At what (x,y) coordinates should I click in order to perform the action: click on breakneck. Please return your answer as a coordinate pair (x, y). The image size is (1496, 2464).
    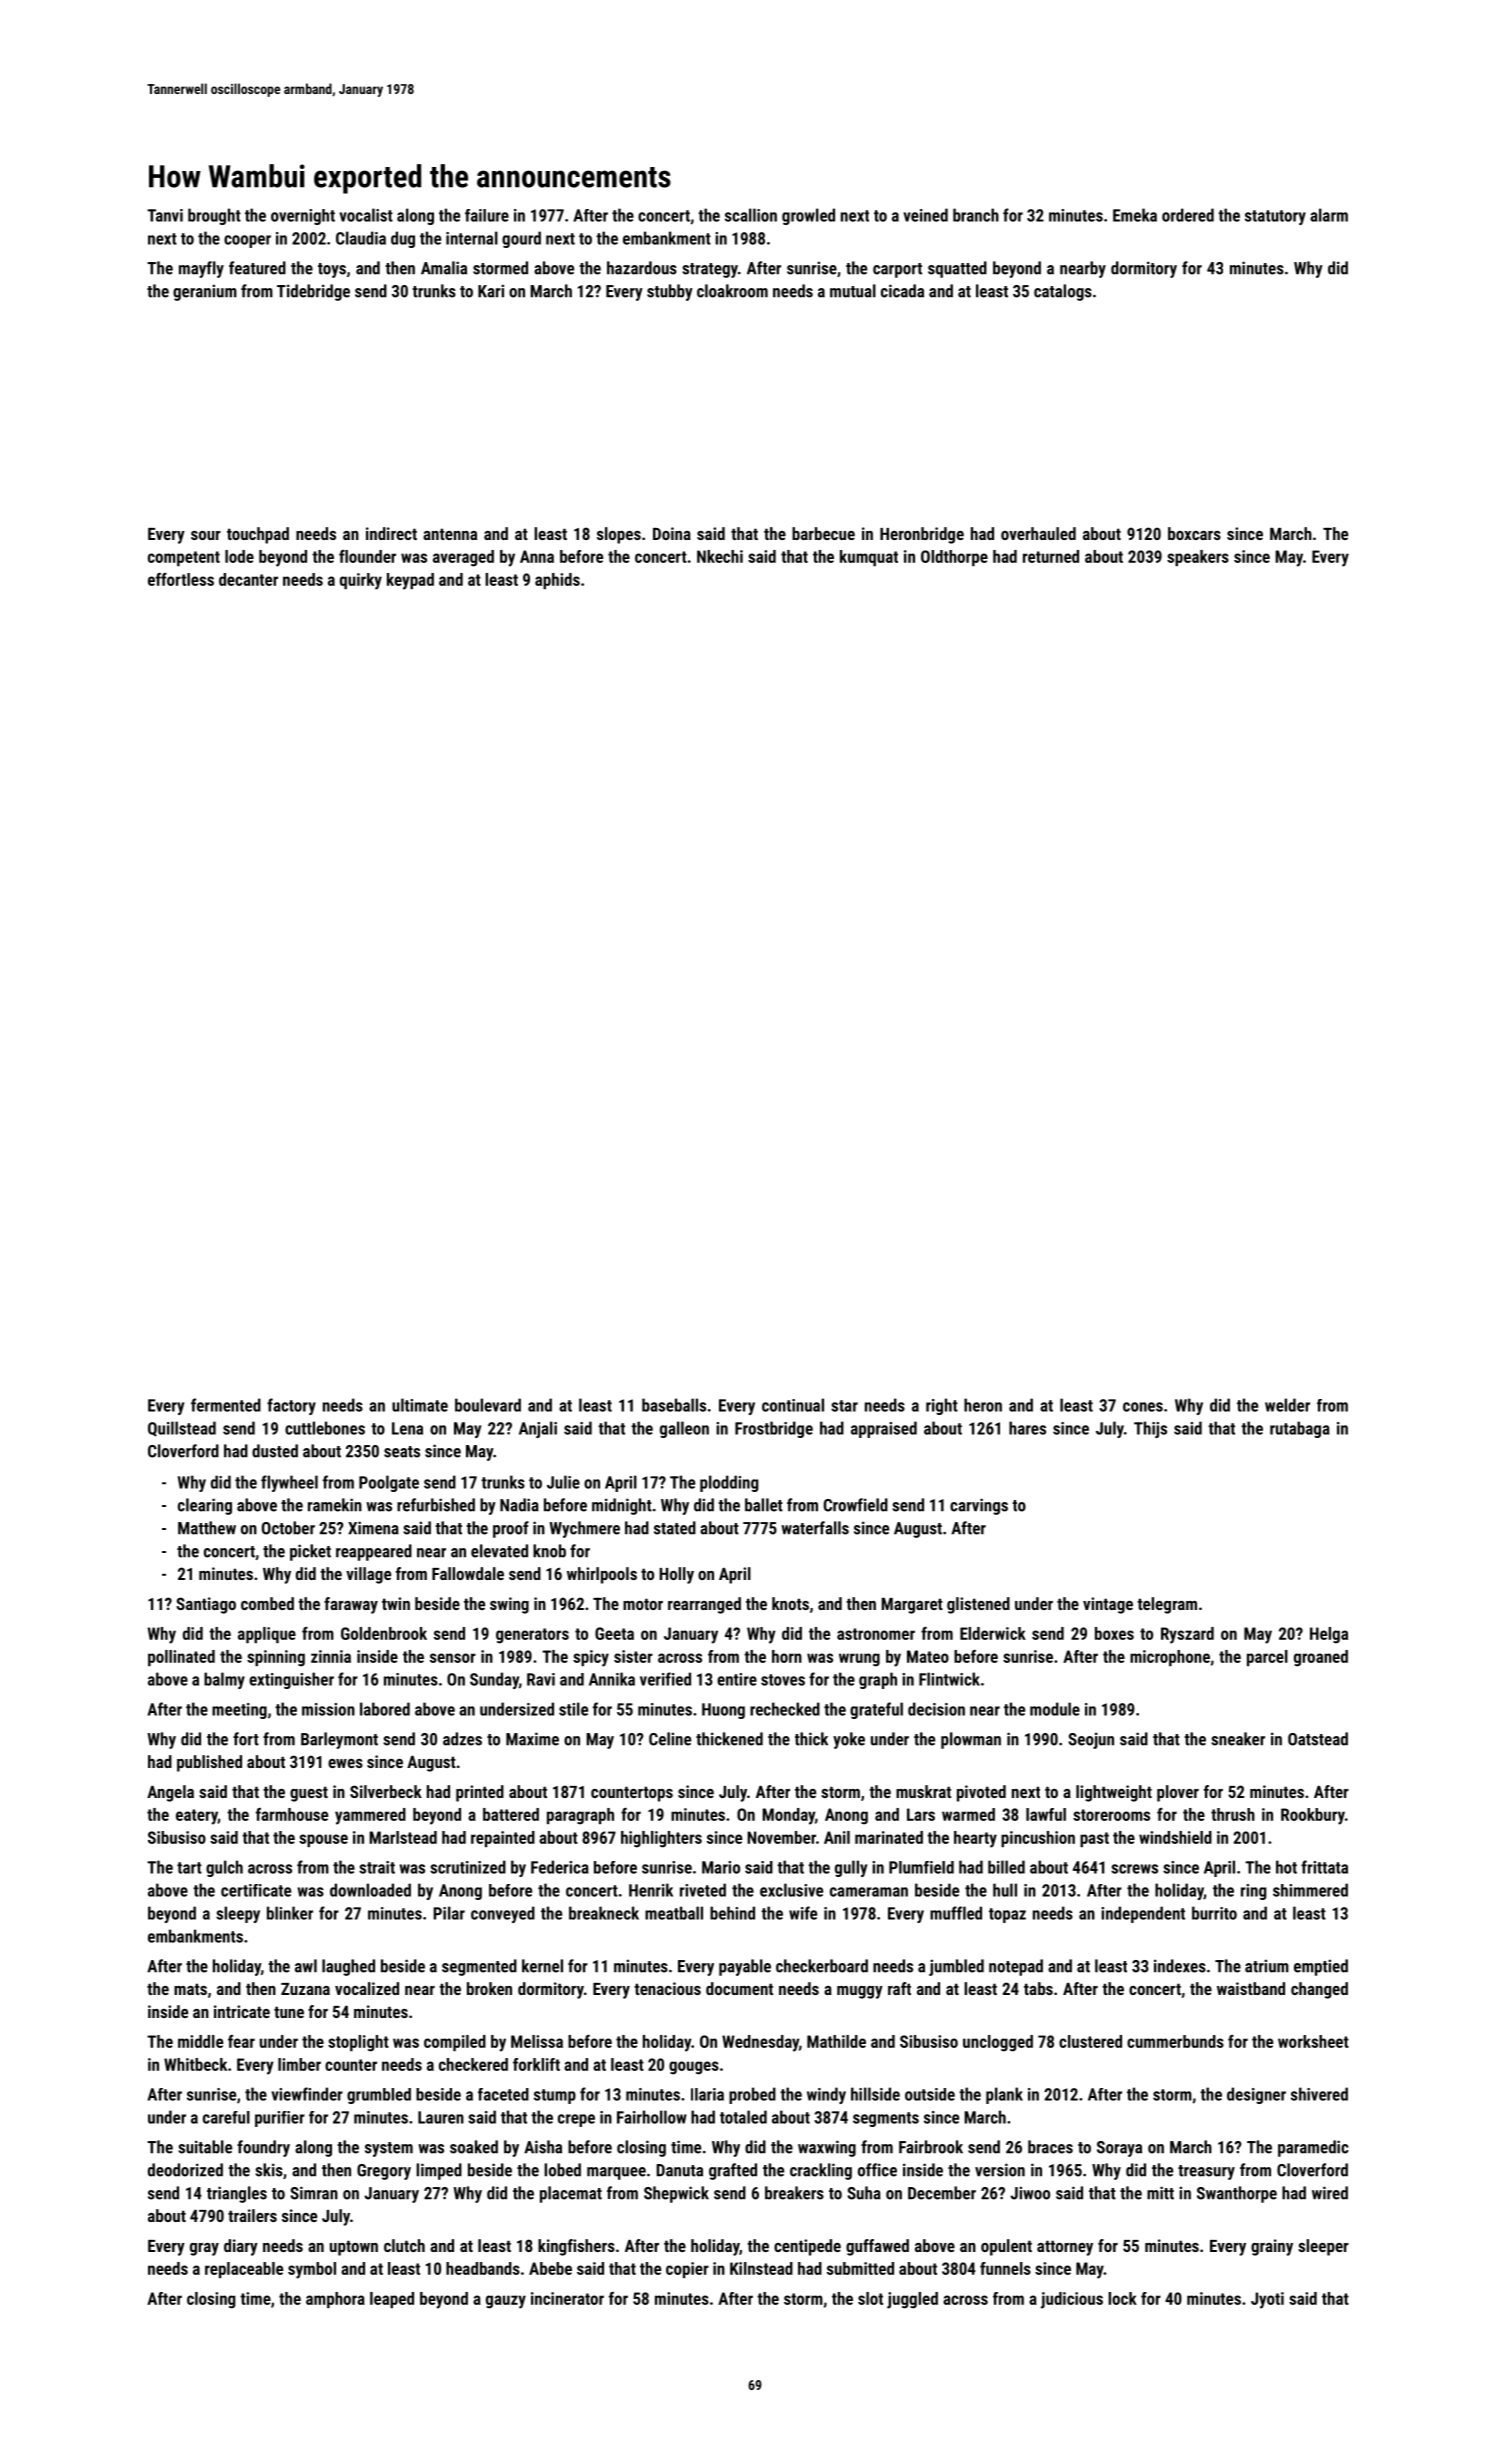
    Looking at the image, I should click on (604, 1913).
